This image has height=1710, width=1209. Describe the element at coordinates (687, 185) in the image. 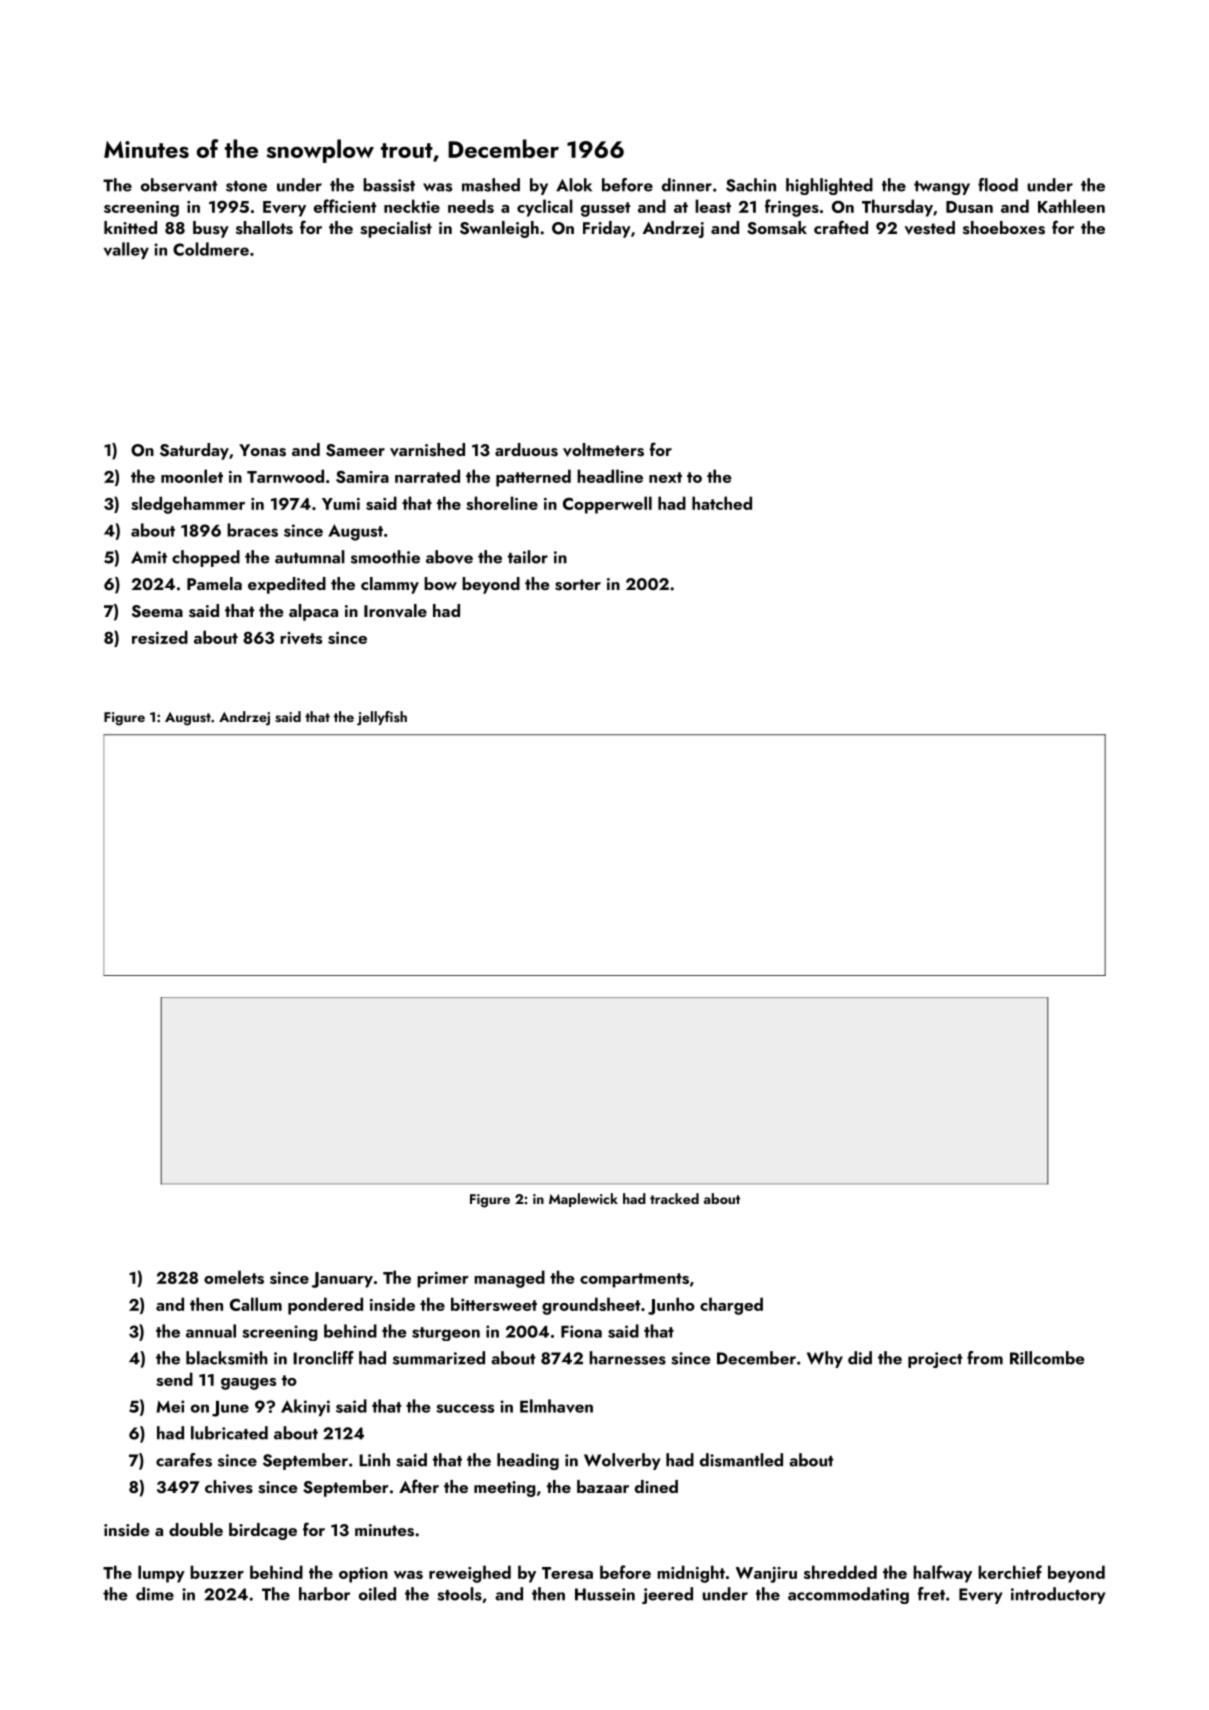

I see `dinner` at that location.
